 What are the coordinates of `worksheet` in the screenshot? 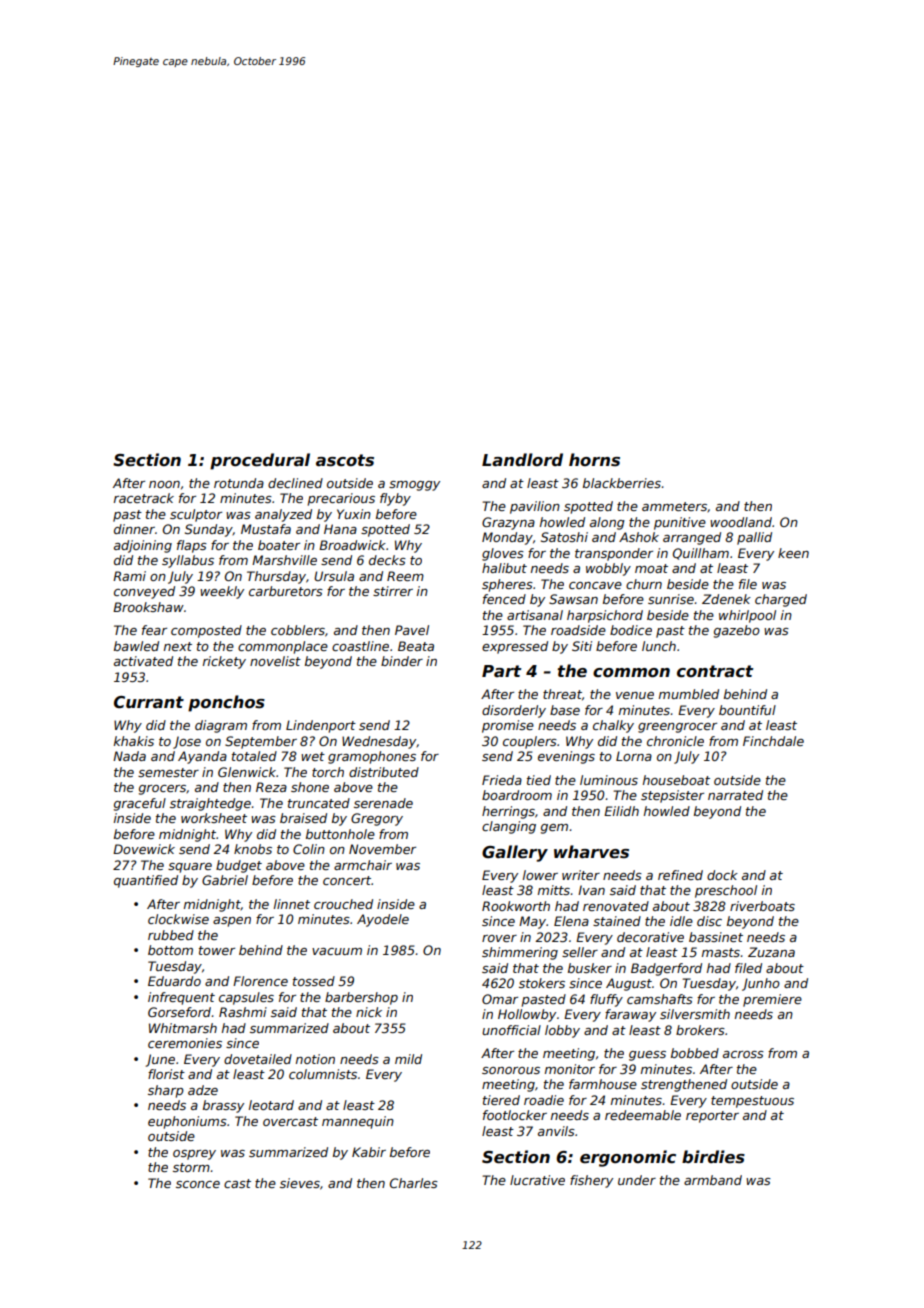 It's located at (214, 818).
